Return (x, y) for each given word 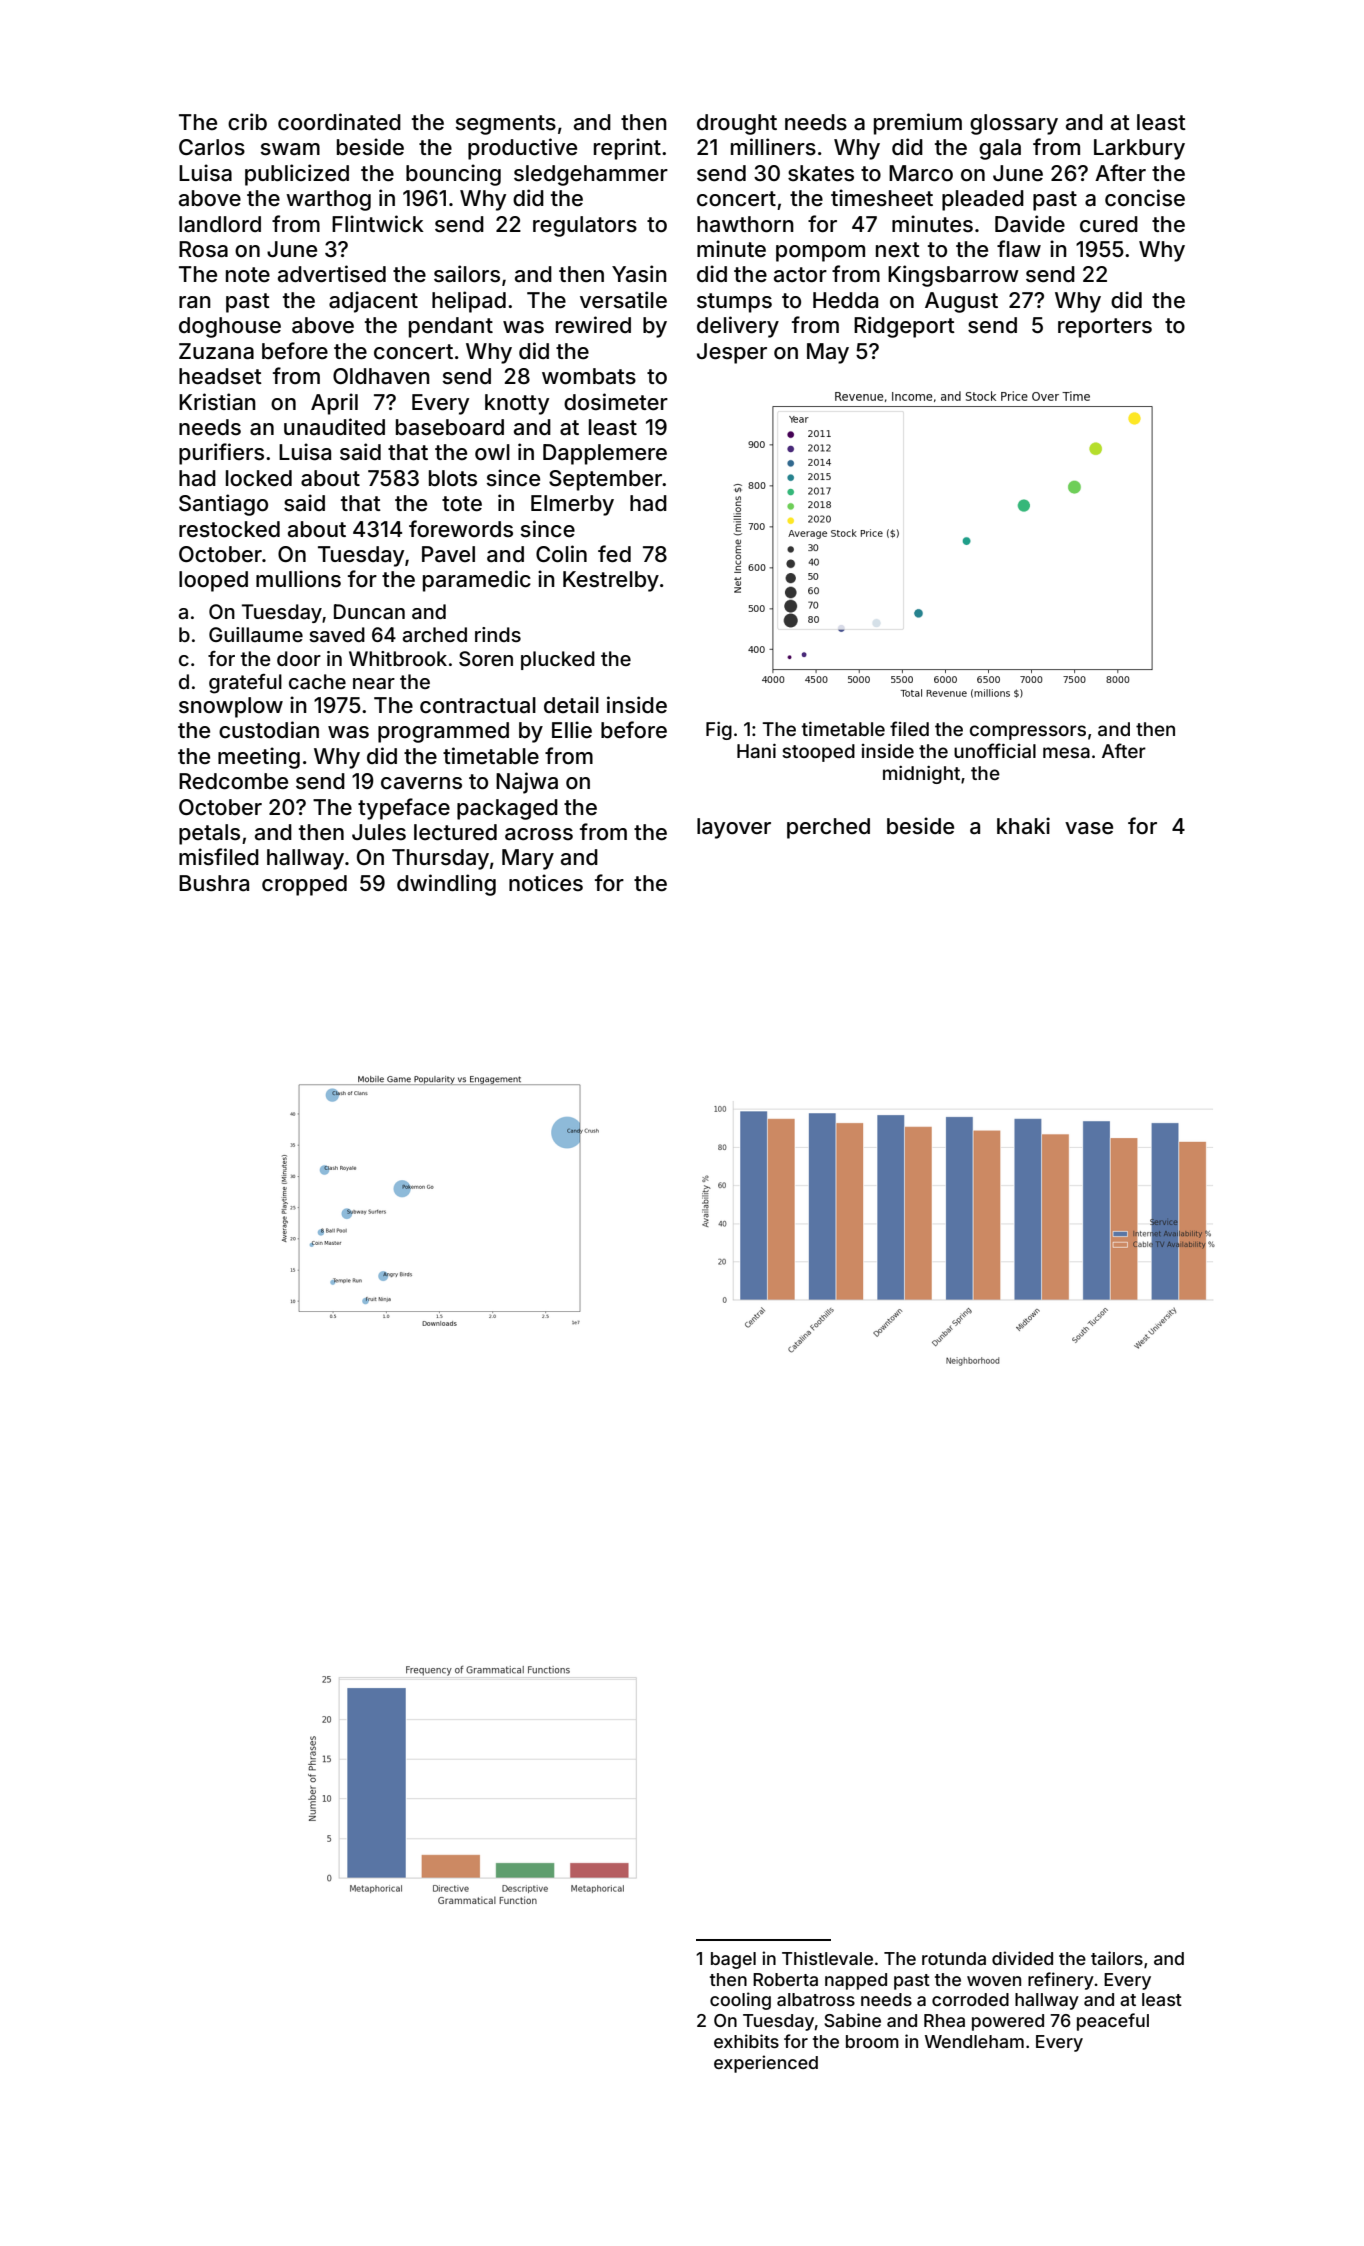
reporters (1105, 328)
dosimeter (616, 402)
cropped (304, 885)
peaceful (1113, 2022)
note (248, 275)
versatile (623, 300)
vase (1089, 828)
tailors (1117, 1958)
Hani (756, 751)
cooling (740, 2001)
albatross (816, 1999)
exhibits (746, 2041)
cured (1109, 224)
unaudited (334, 426)
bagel (733, 1960)
